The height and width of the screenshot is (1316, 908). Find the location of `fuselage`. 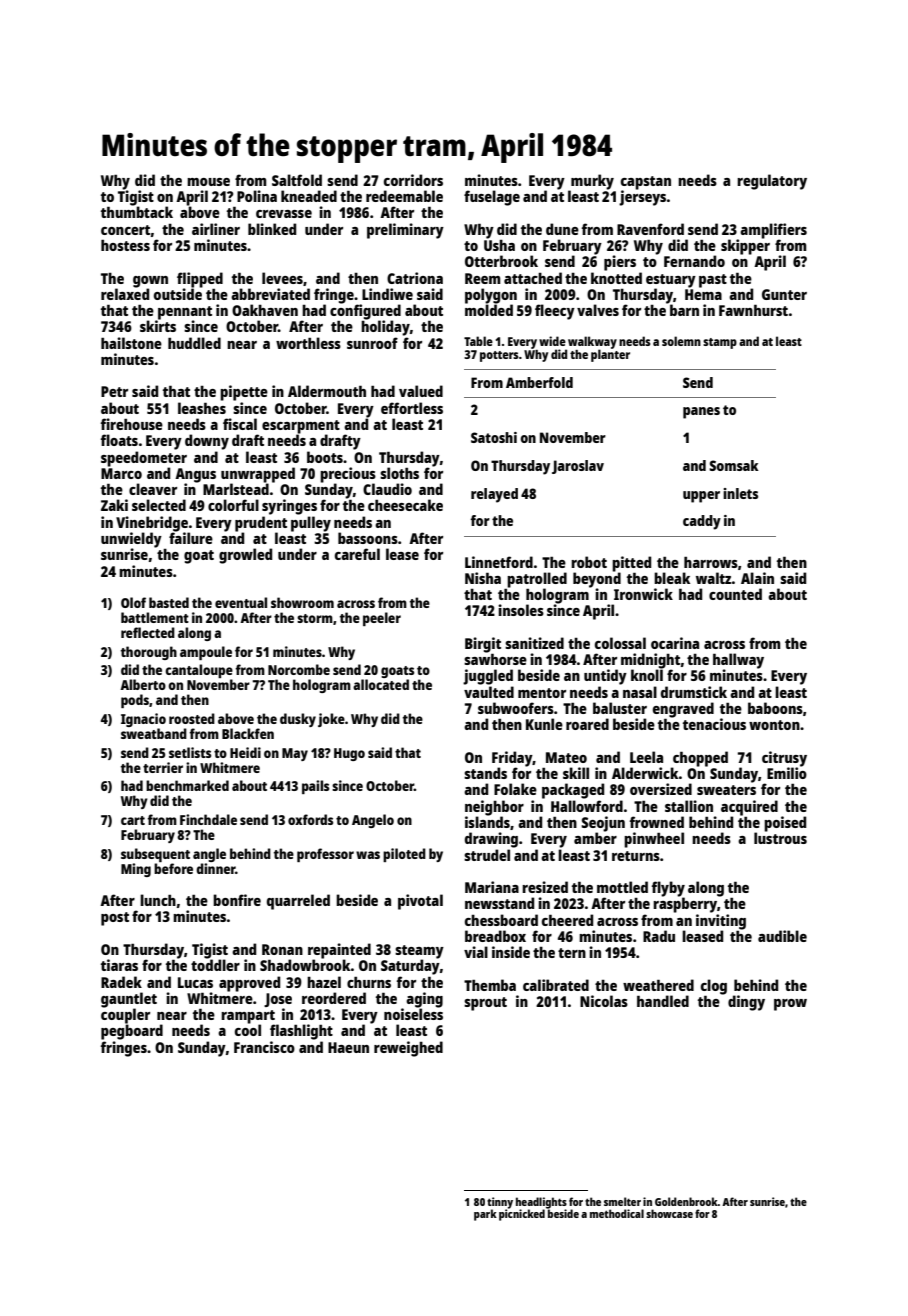

fuselage is located at coordinates (492, 198).
